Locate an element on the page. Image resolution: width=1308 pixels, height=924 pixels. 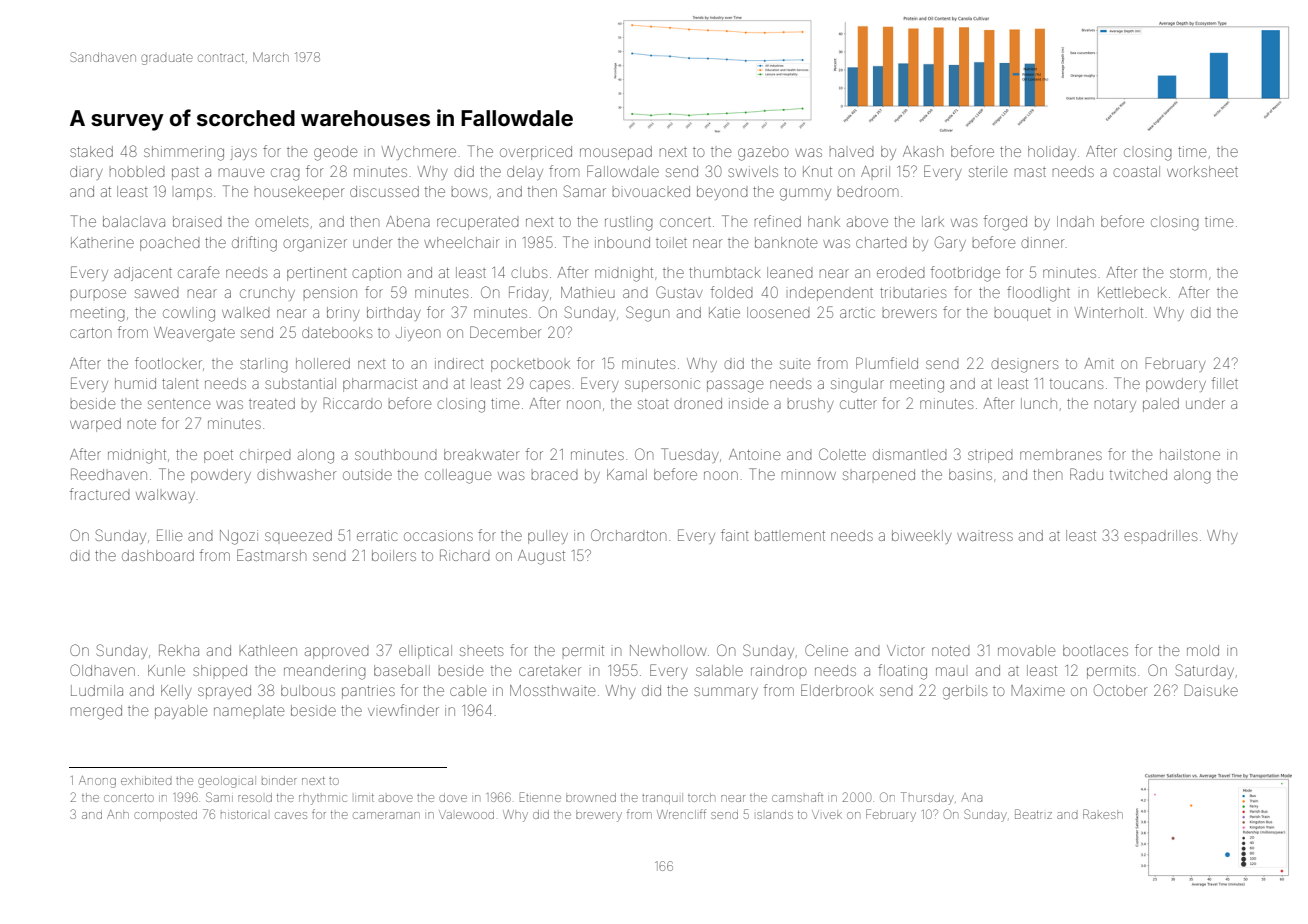
rustling is located at coordinates (629, 223).
